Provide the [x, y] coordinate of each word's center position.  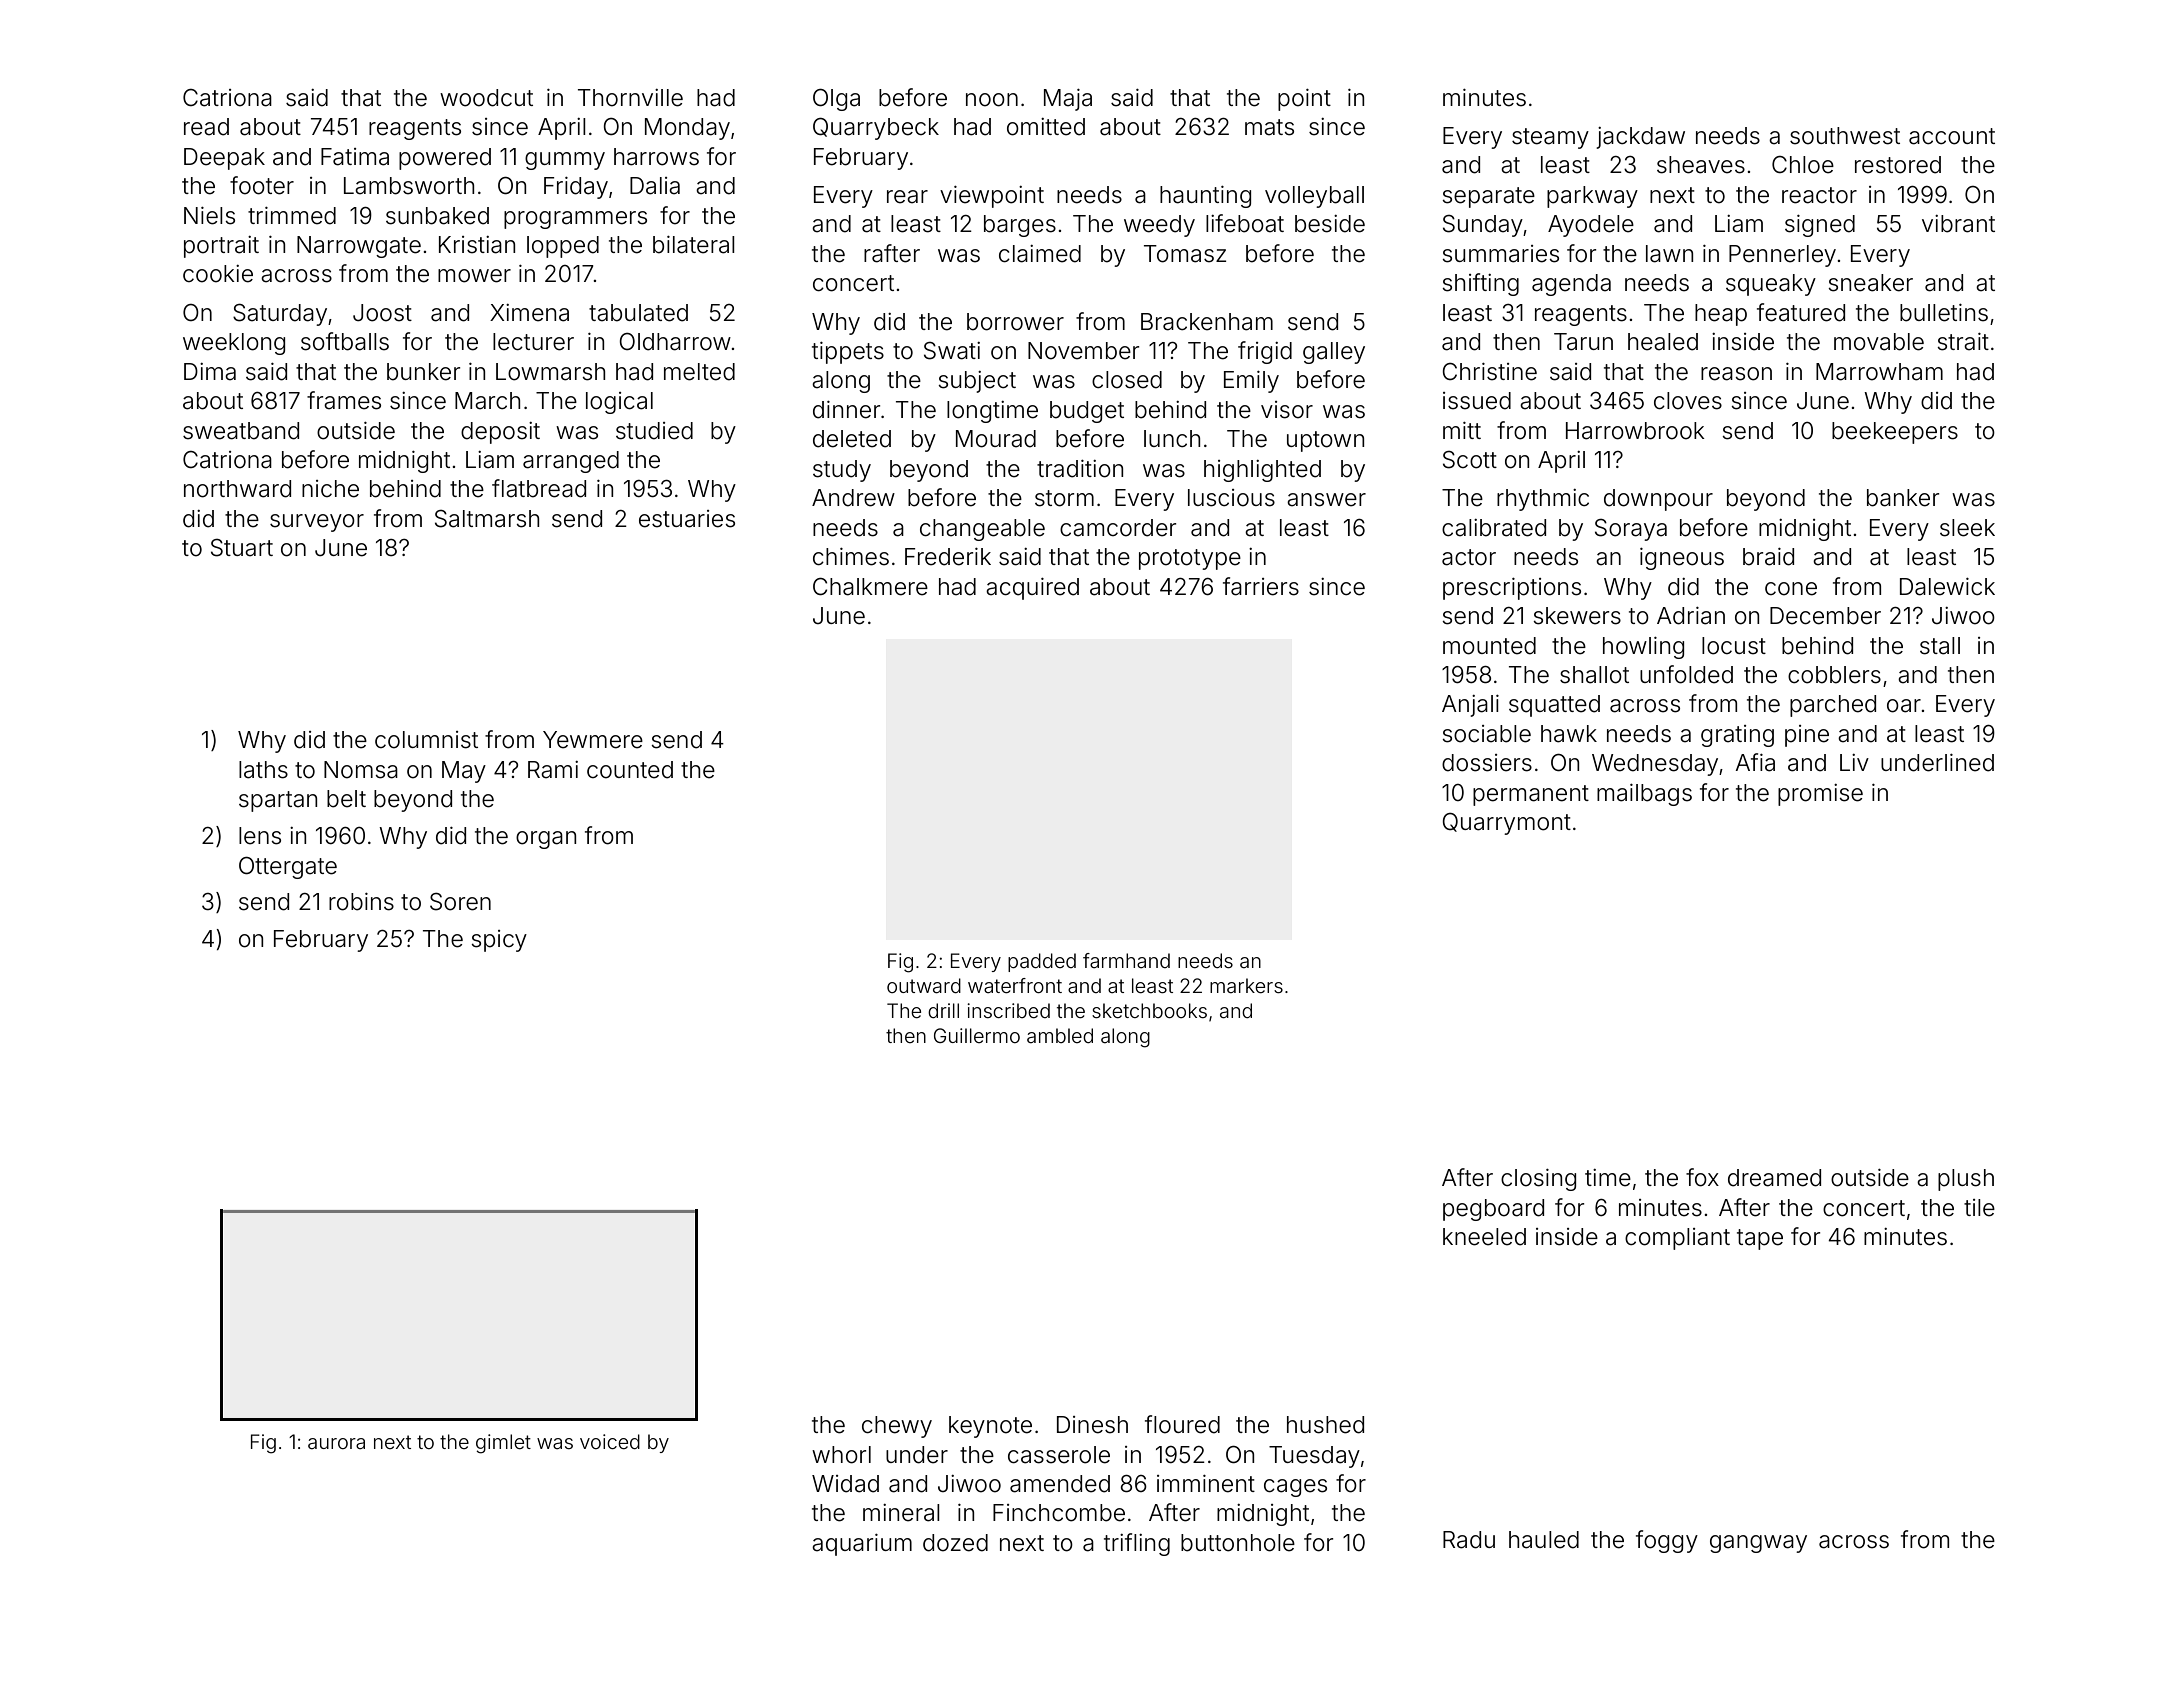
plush [1966, 1180]
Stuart [242, 548]
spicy [499, 941]
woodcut [486, 98]
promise [1820, 795]
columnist [426, 740]
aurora [336, 1443]
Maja [1068, 100]
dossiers [1487, 763]
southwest [1845, 136]
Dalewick [1947, 587]
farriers [1261, 586]
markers [1246, 985]
